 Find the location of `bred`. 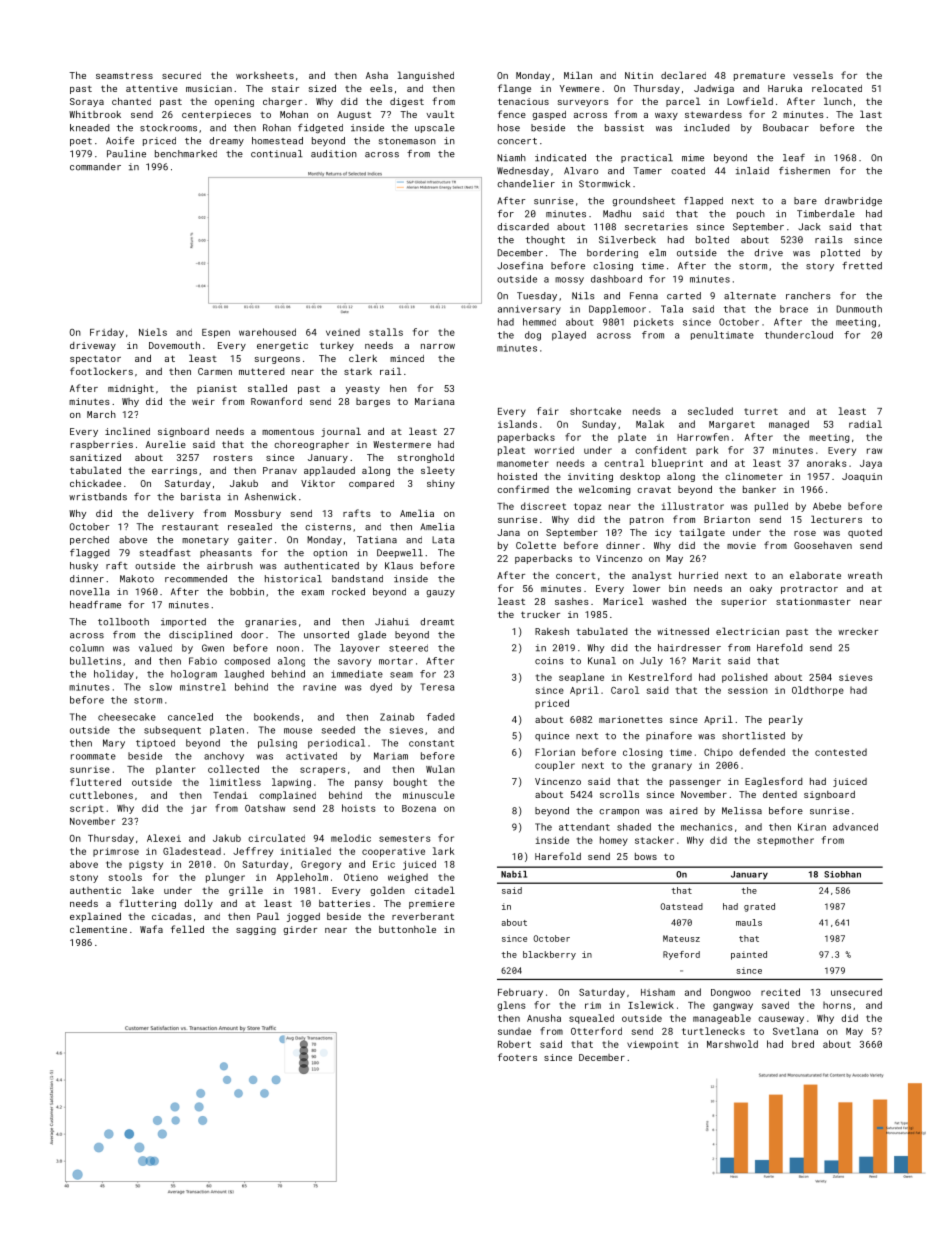

bred is located at coordinates (803, 1044).
